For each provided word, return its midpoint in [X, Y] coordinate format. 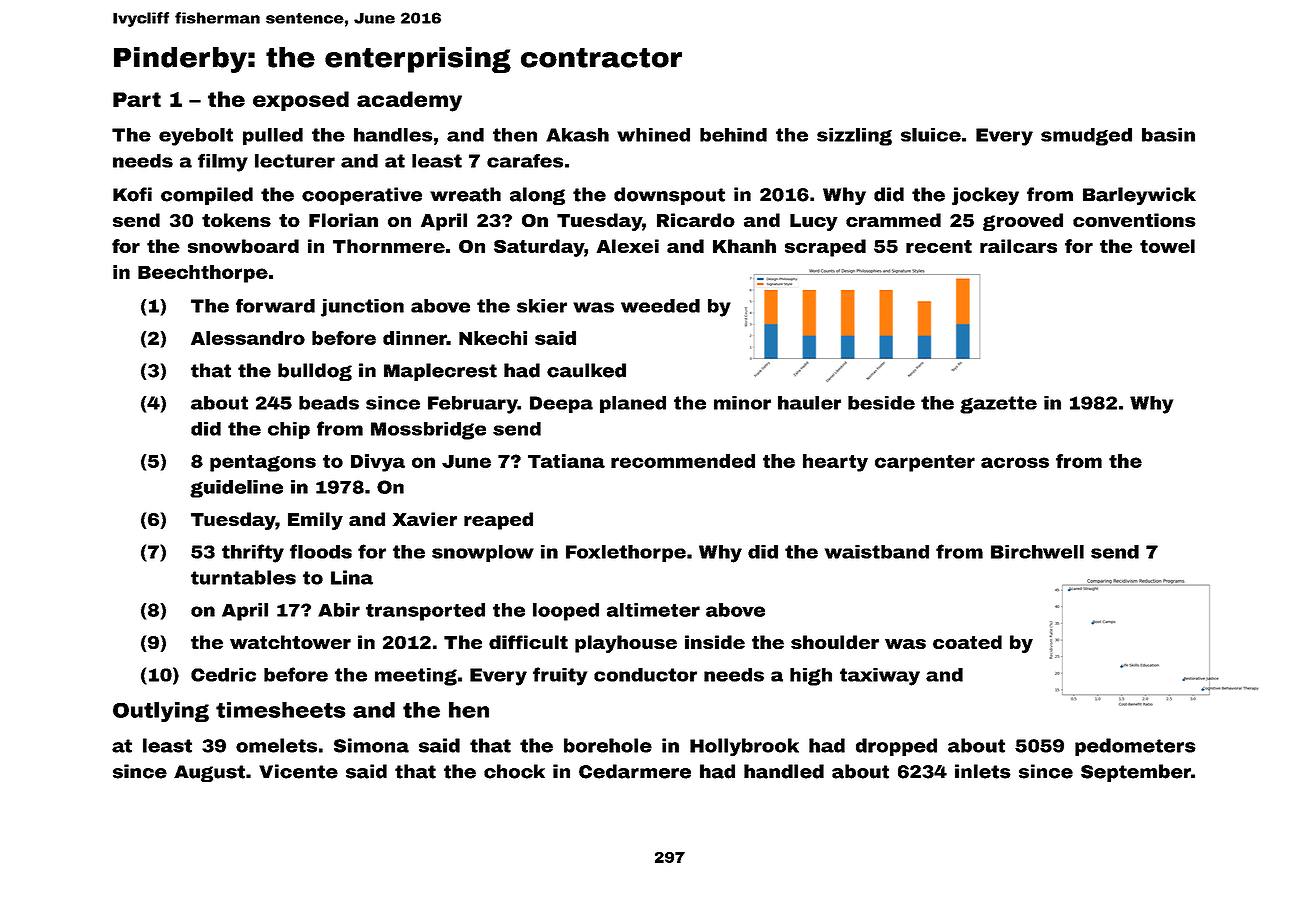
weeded [660, 306]
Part [137, 99]
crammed [893, 220]
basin [1168, 135]
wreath [465, 194]
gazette [998, 405]
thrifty [253, 553]
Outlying [161, 712]
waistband [877, 552]
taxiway [880, 677]
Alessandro [248, 338]
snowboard [243, 246]
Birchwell [1037, 552]
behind [733, 135]
